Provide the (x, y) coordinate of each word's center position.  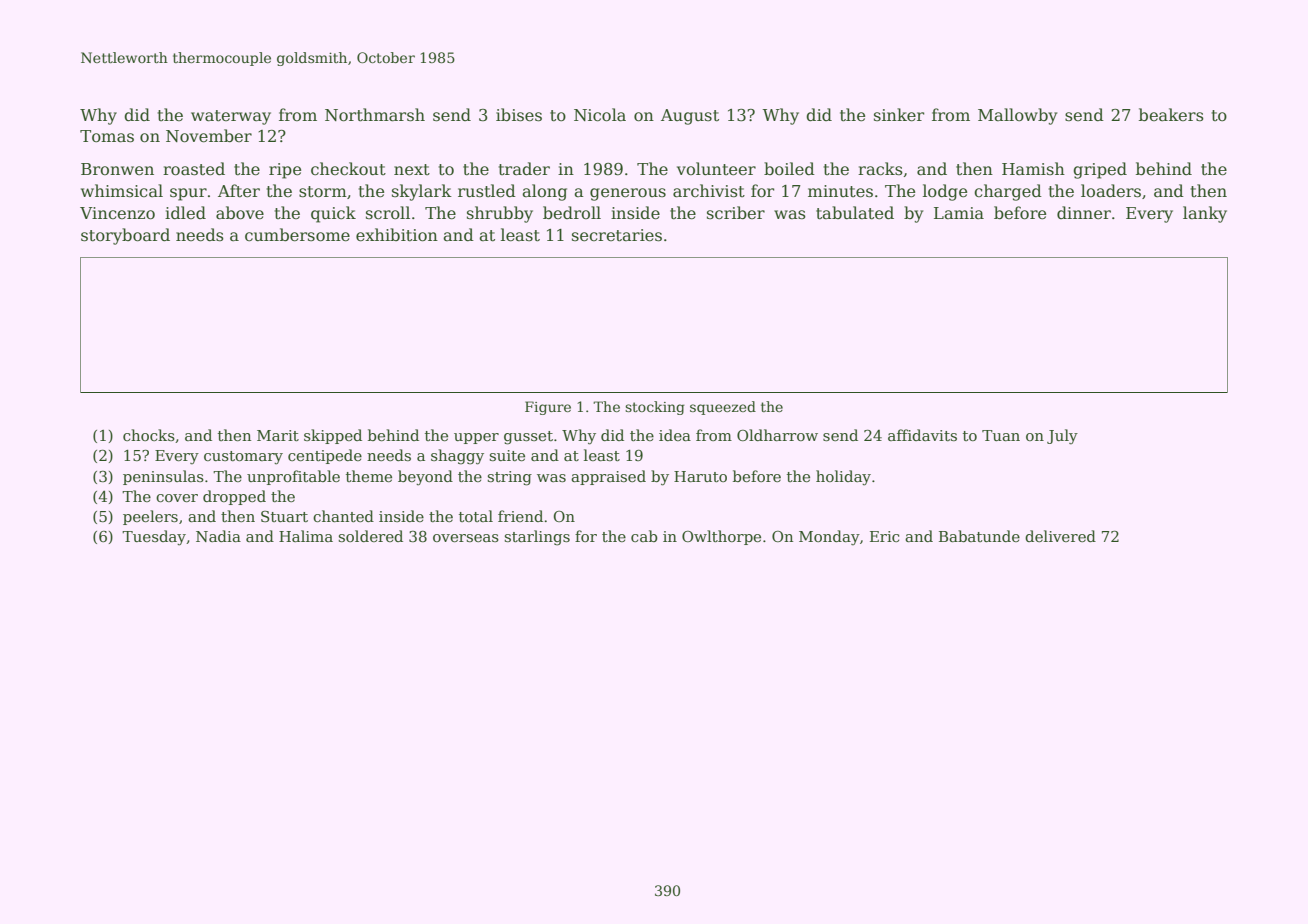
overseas (466, 538)
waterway (231, 117)
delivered (1060, 536)
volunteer (716, 169)
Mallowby (1017, 116)
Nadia (218, 536)
